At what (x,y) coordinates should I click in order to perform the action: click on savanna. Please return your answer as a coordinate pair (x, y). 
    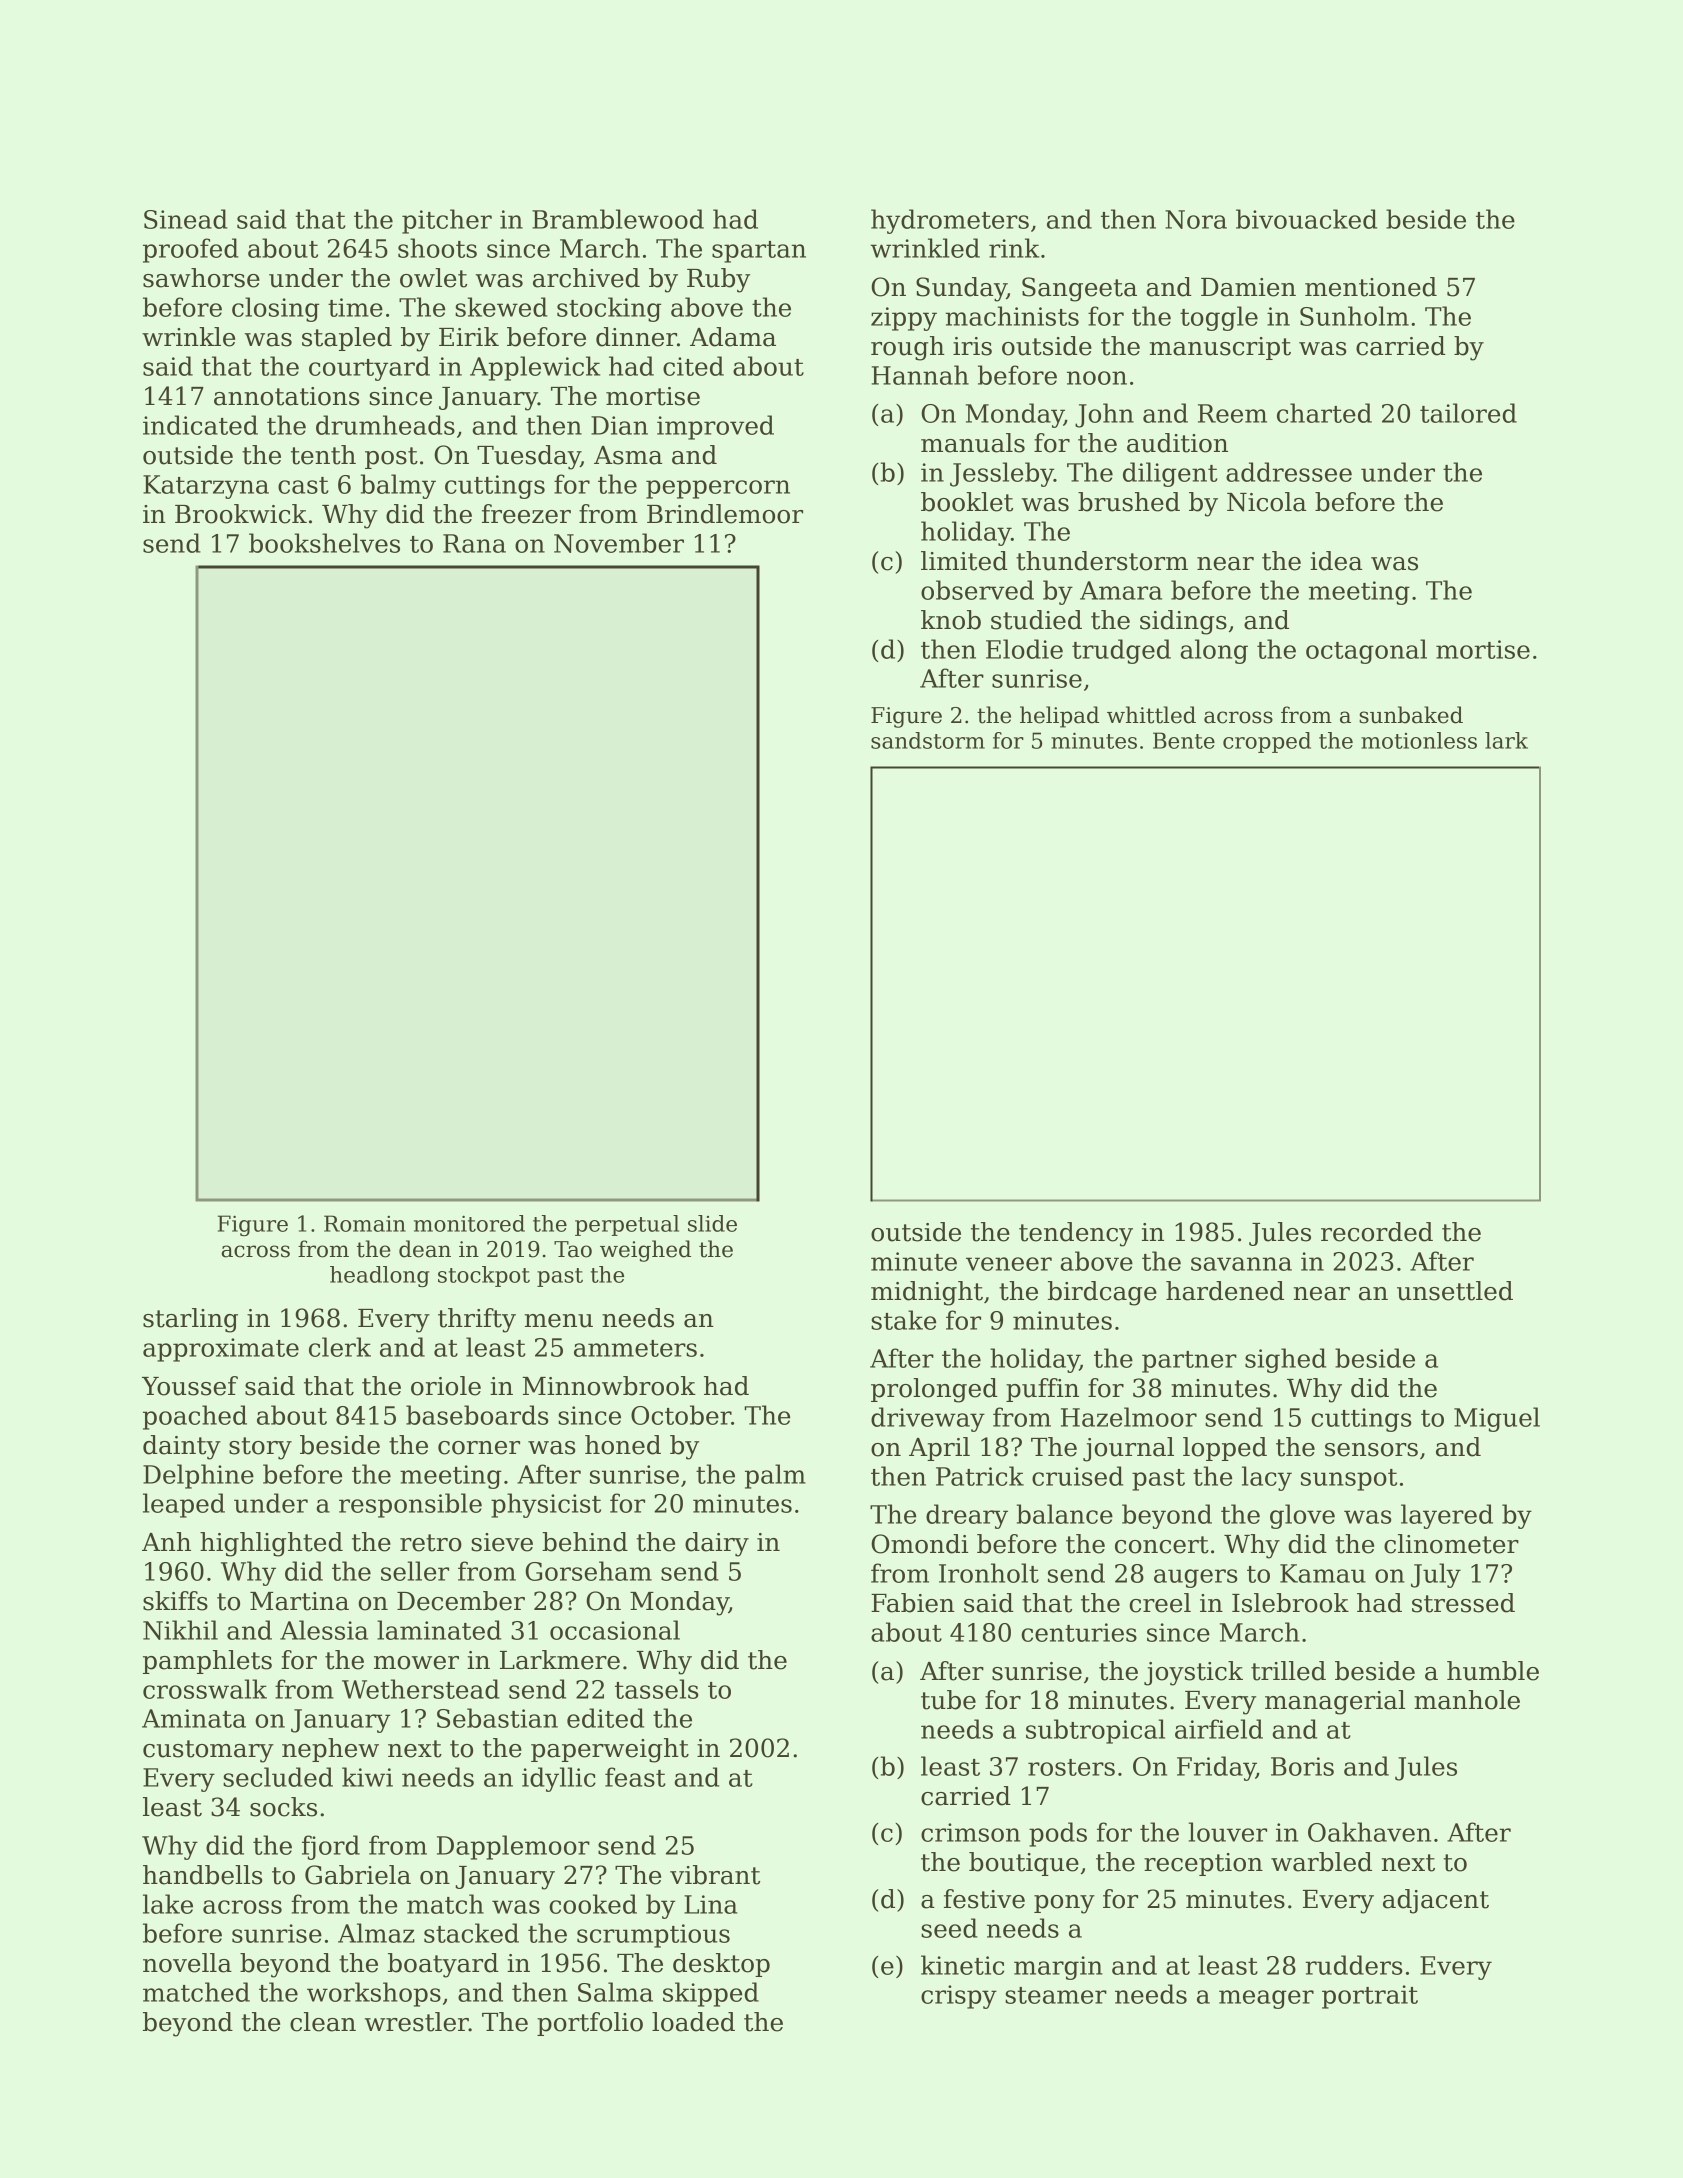
    Looking at the image, I should click on (1241, 1264).
